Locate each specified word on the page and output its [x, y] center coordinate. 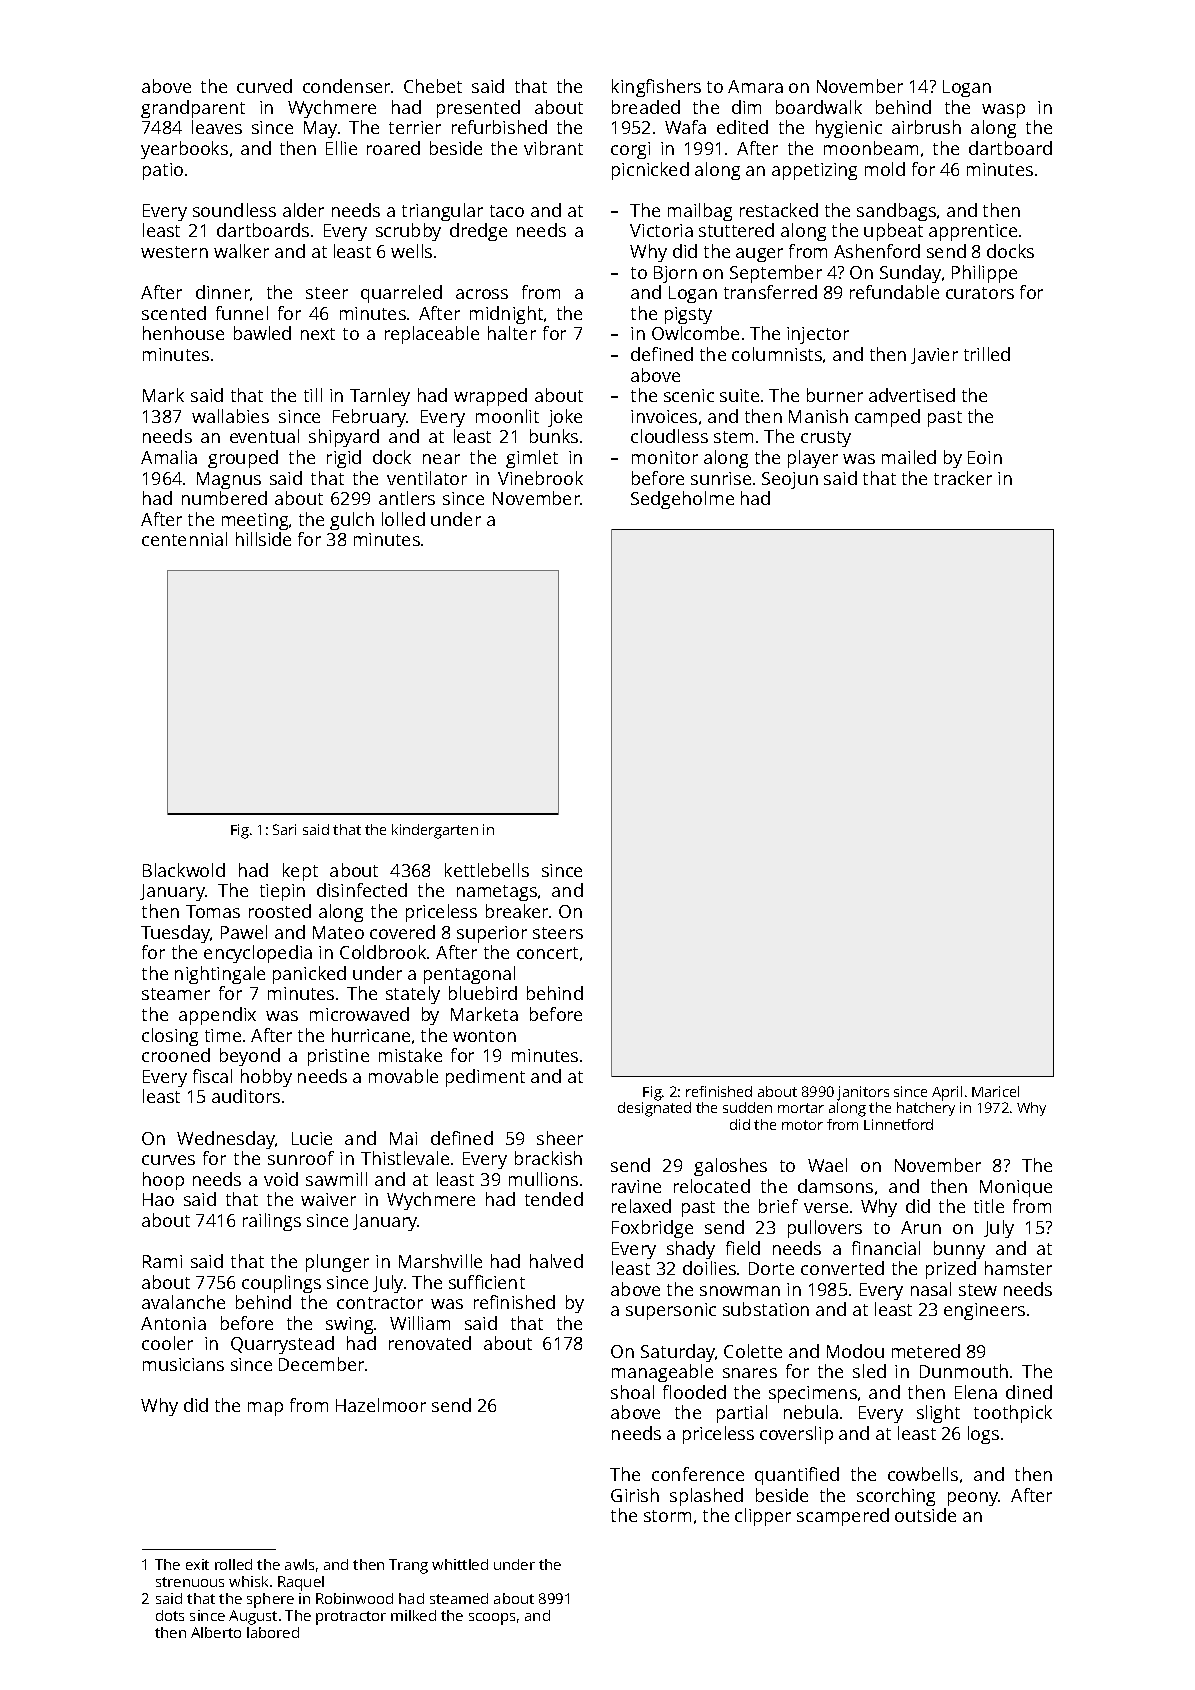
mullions [543, 1179]
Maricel [995, 1091]
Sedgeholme [682, 500]
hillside [263, 539]
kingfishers [656, 88]
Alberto [216, 1632]
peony [973, 1499]
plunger [337, 1263]
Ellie [341, 148]
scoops [492, 1619]
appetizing [814, 171]
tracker [963, 478]
